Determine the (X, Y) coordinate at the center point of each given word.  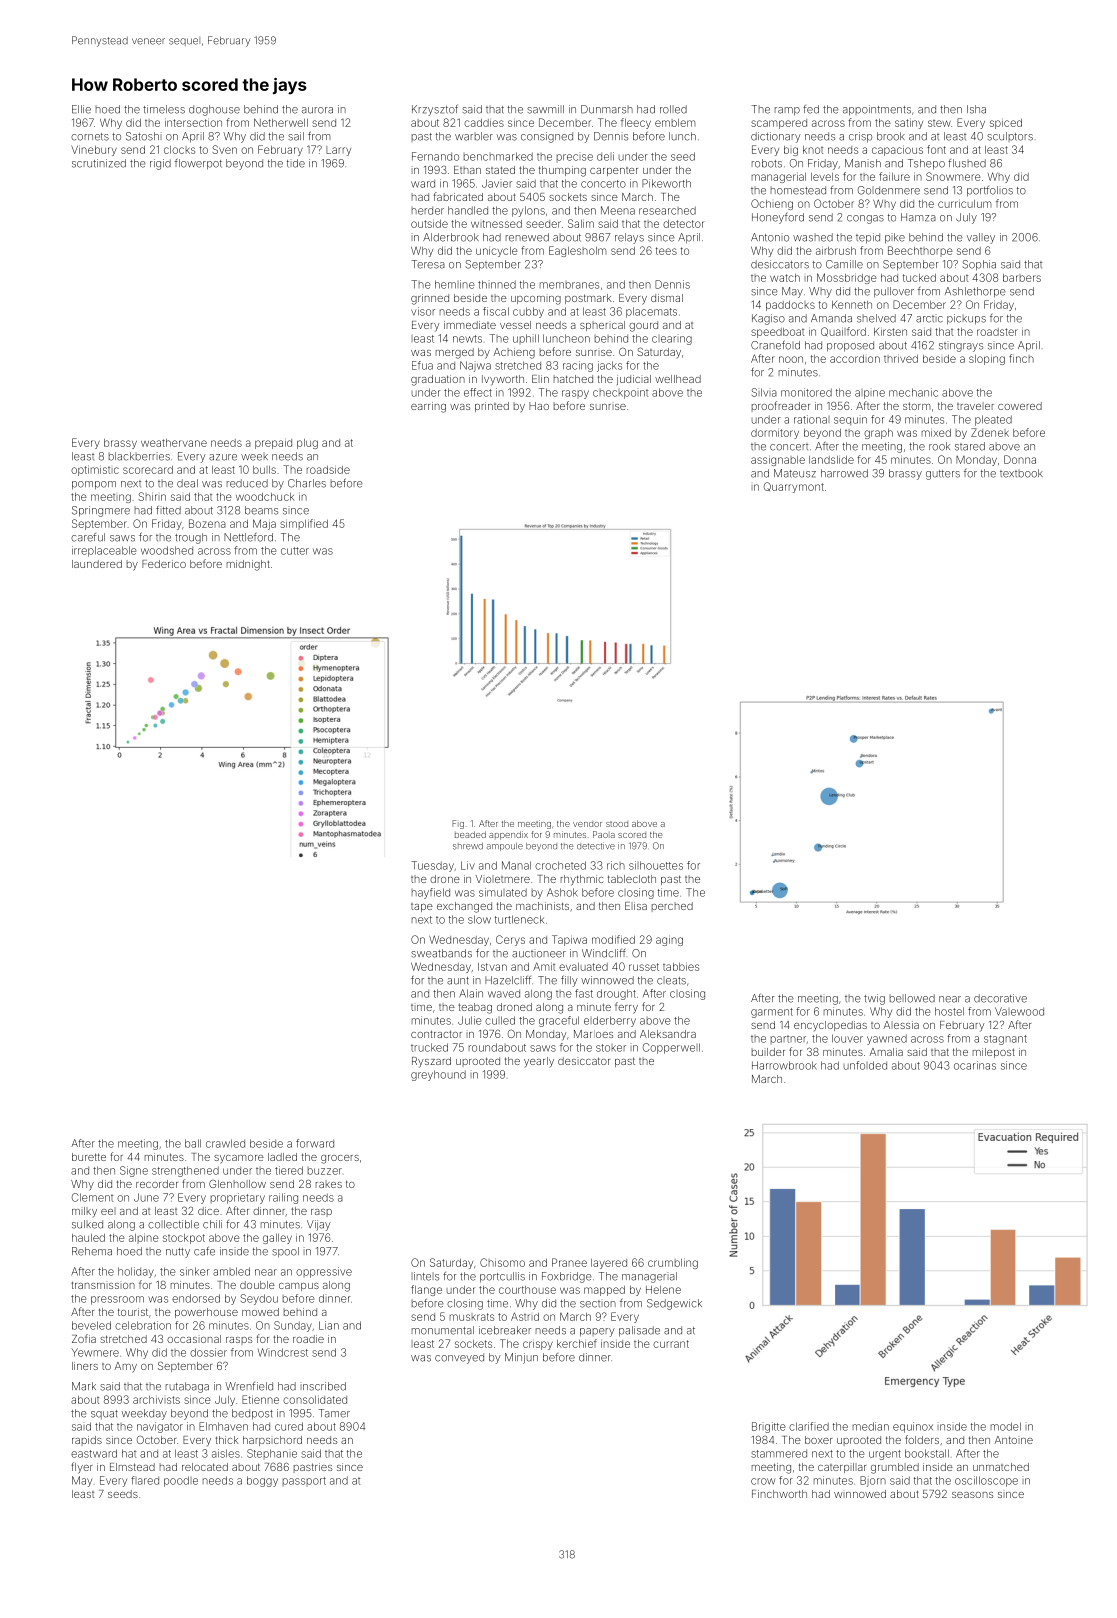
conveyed (459, 1358)
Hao (539, 406)
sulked (87, 1224)
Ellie (81, 109)
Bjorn (873, 1481)
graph (878, 434)
